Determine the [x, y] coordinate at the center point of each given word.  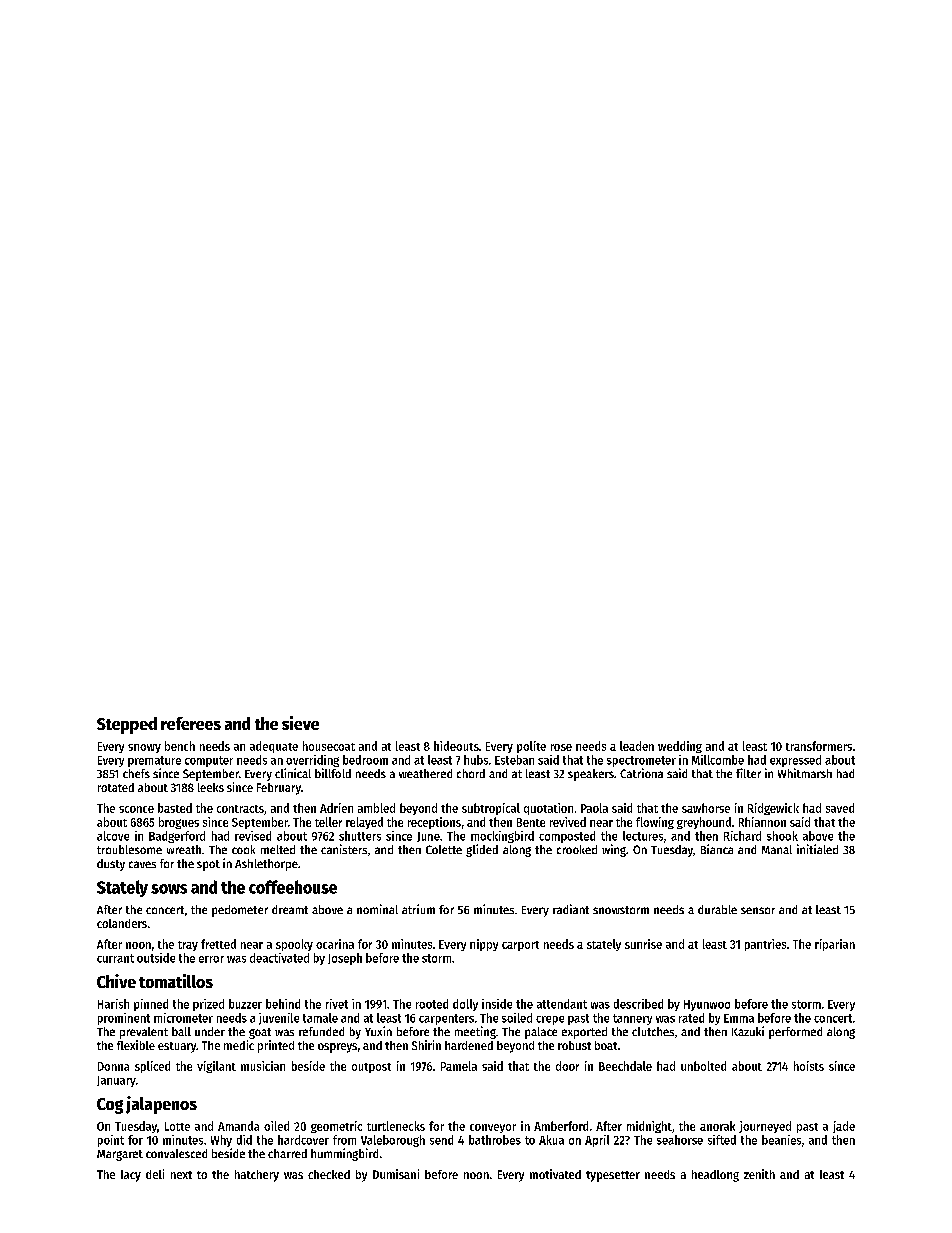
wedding [680, 747]
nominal [377, 909]
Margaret [120, 1155]
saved [840, 808]
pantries [765, 945]
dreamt [290, 909]
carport [520, 946]
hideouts [456, 746]
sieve [300, 723]
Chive [116, 981]
